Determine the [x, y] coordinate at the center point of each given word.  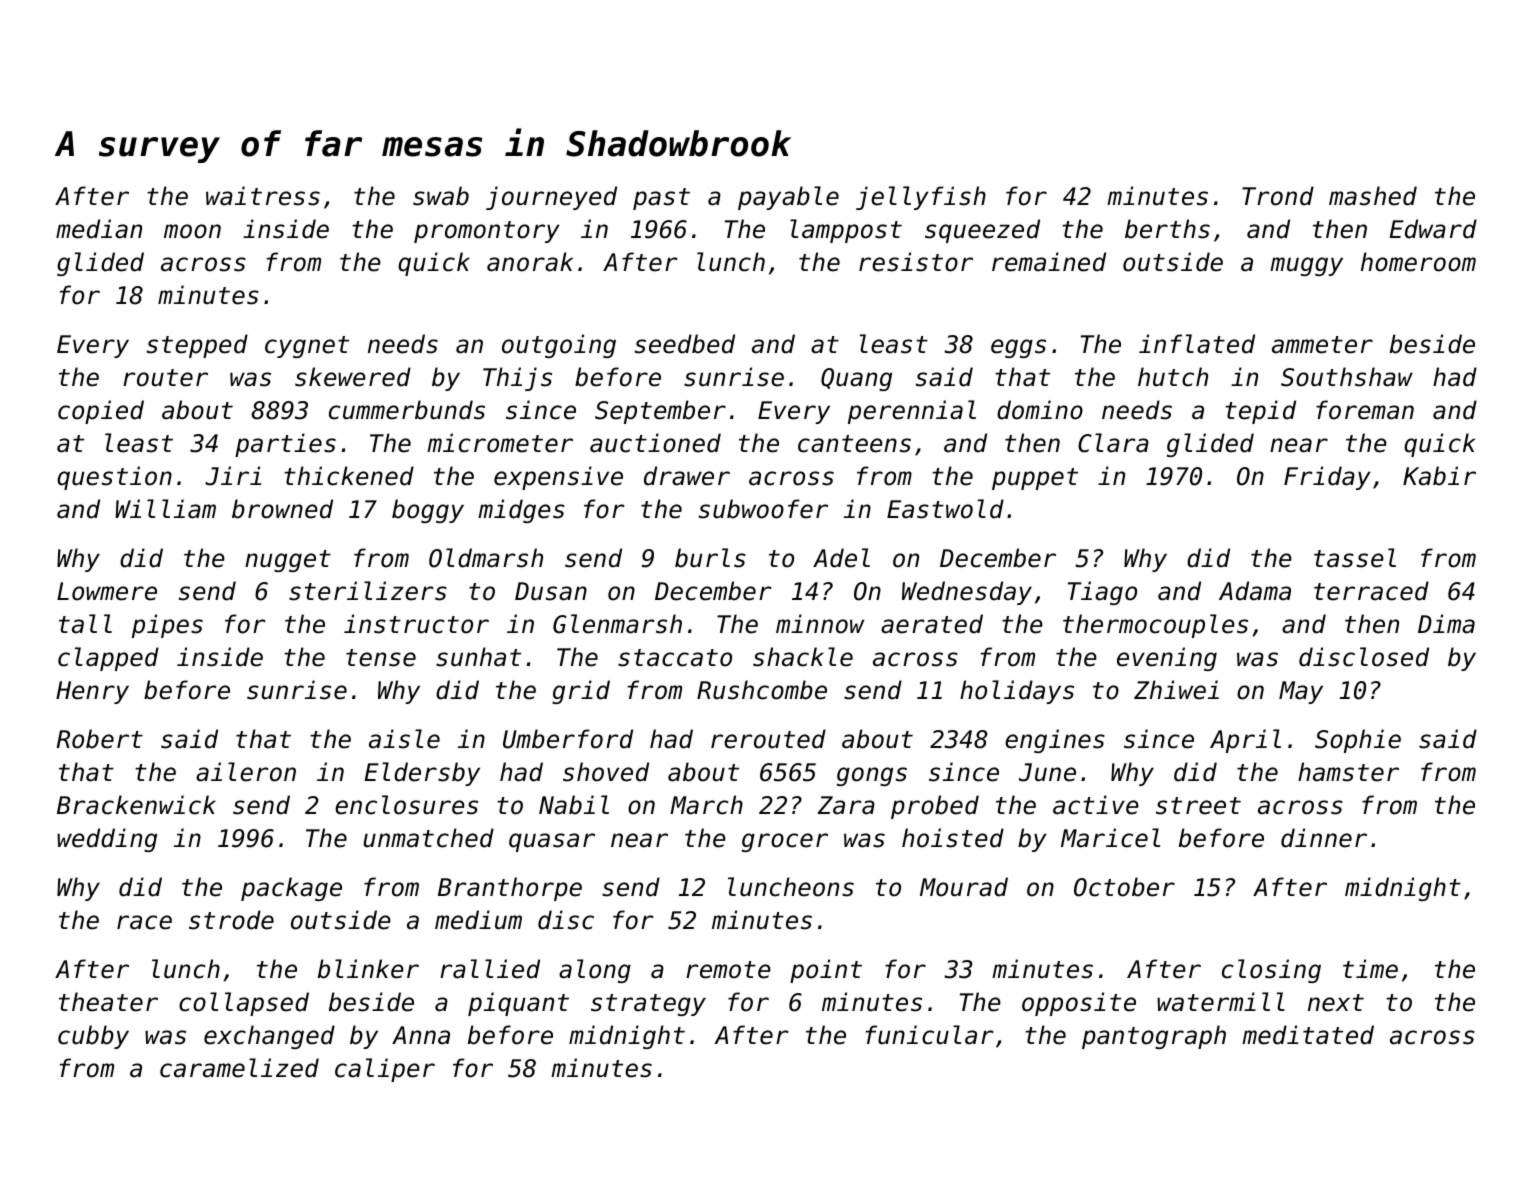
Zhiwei [1176, 690]
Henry [92, 692]
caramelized [239, 1068]
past [661, 199]
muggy [1306, 266]
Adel [841, 558]
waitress [263, 196]
